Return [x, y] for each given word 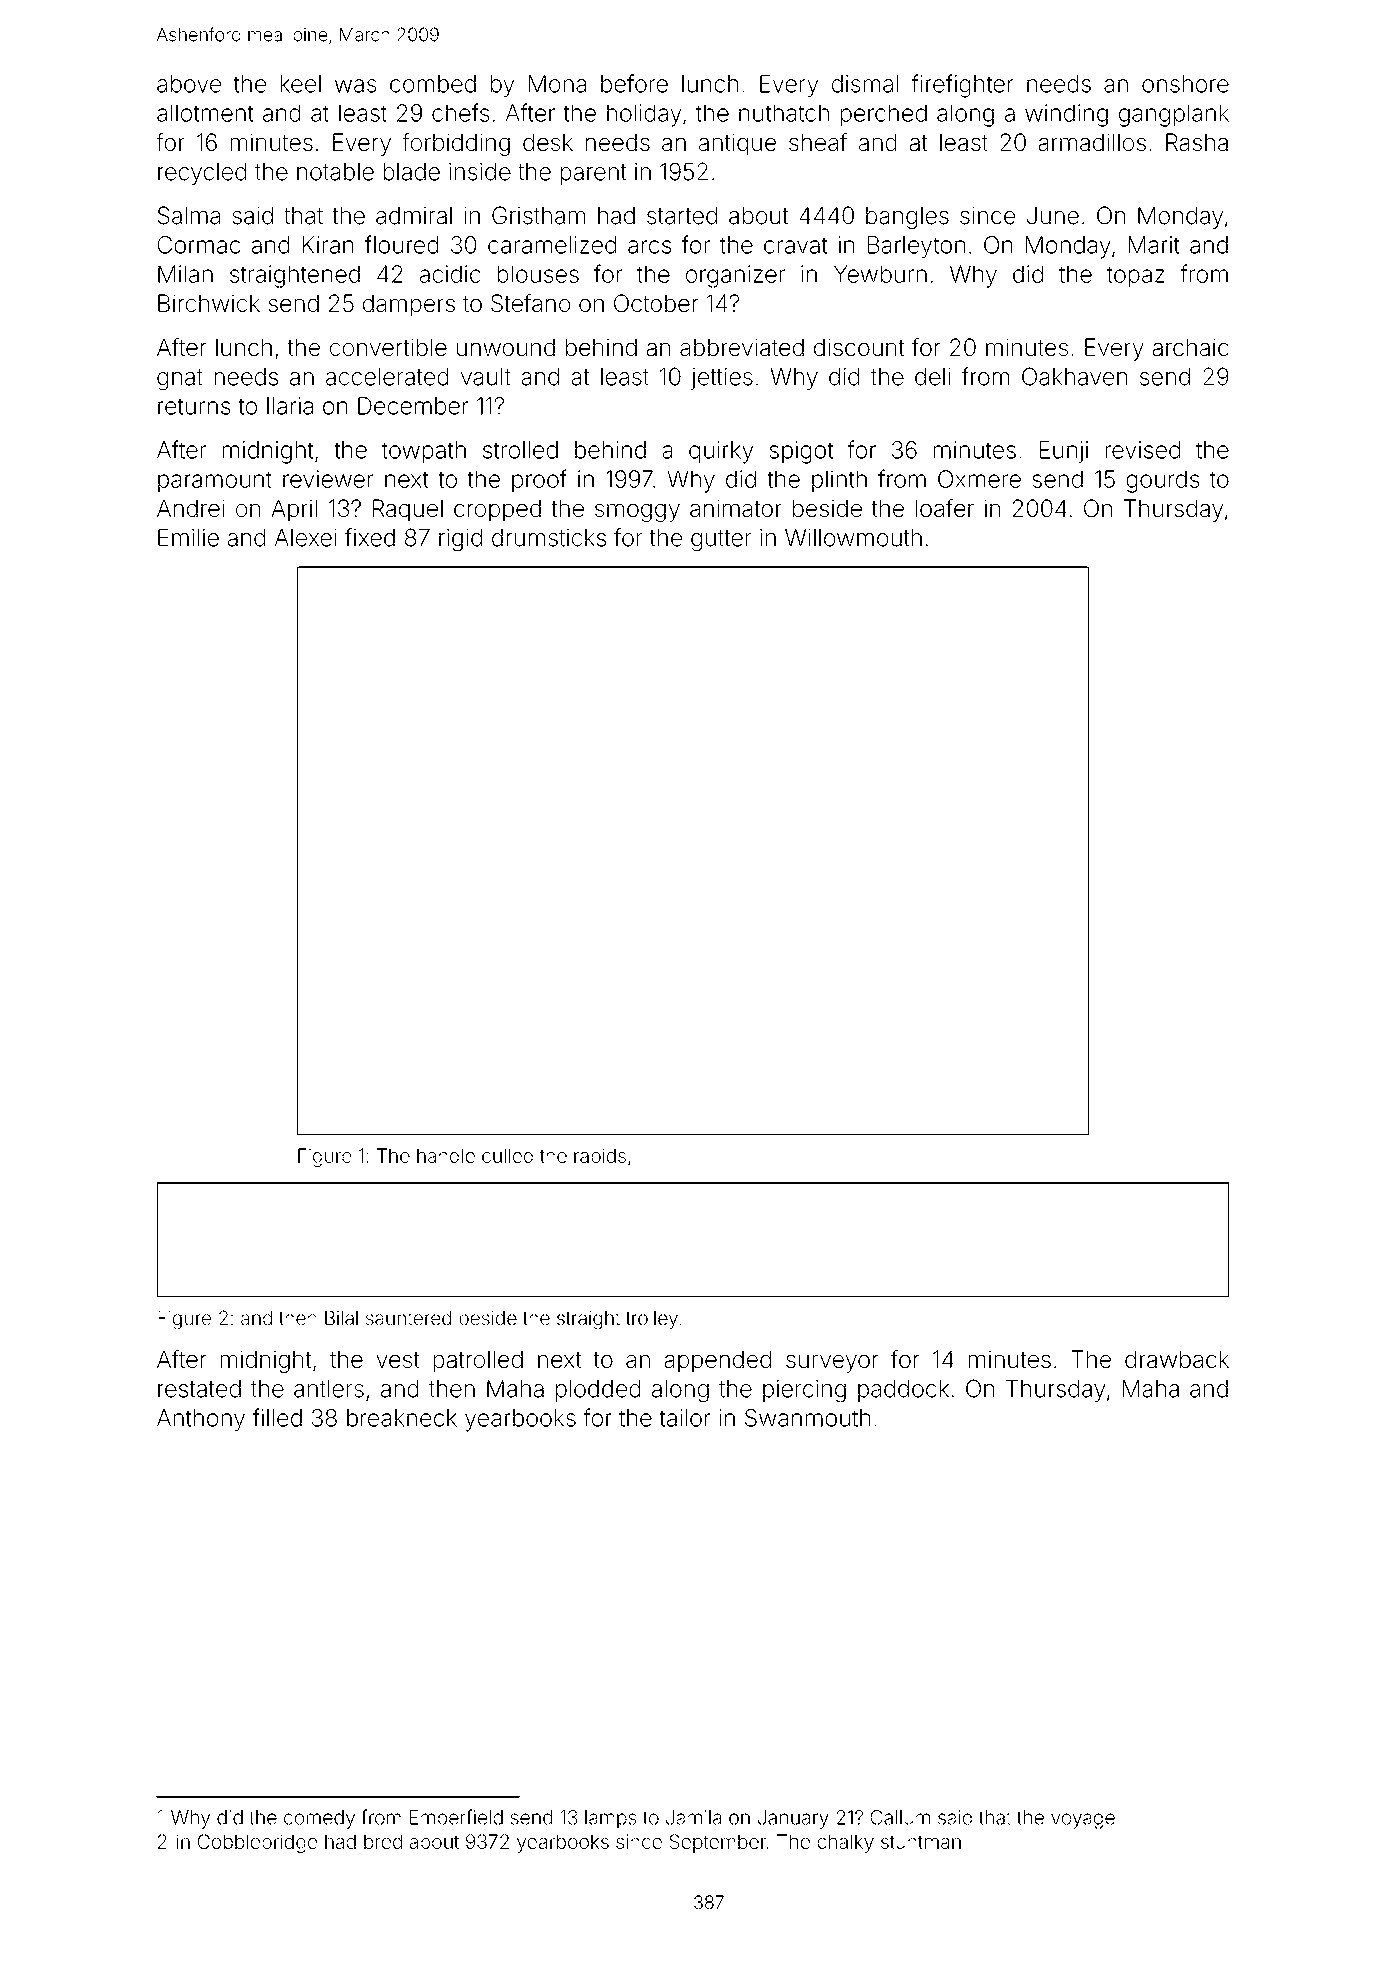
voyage [1083, 1821]
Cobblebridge [257, 1843]
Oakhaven [1074, 376]
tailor [685, 1418]
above [189, 84]
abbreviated [742, 347]
